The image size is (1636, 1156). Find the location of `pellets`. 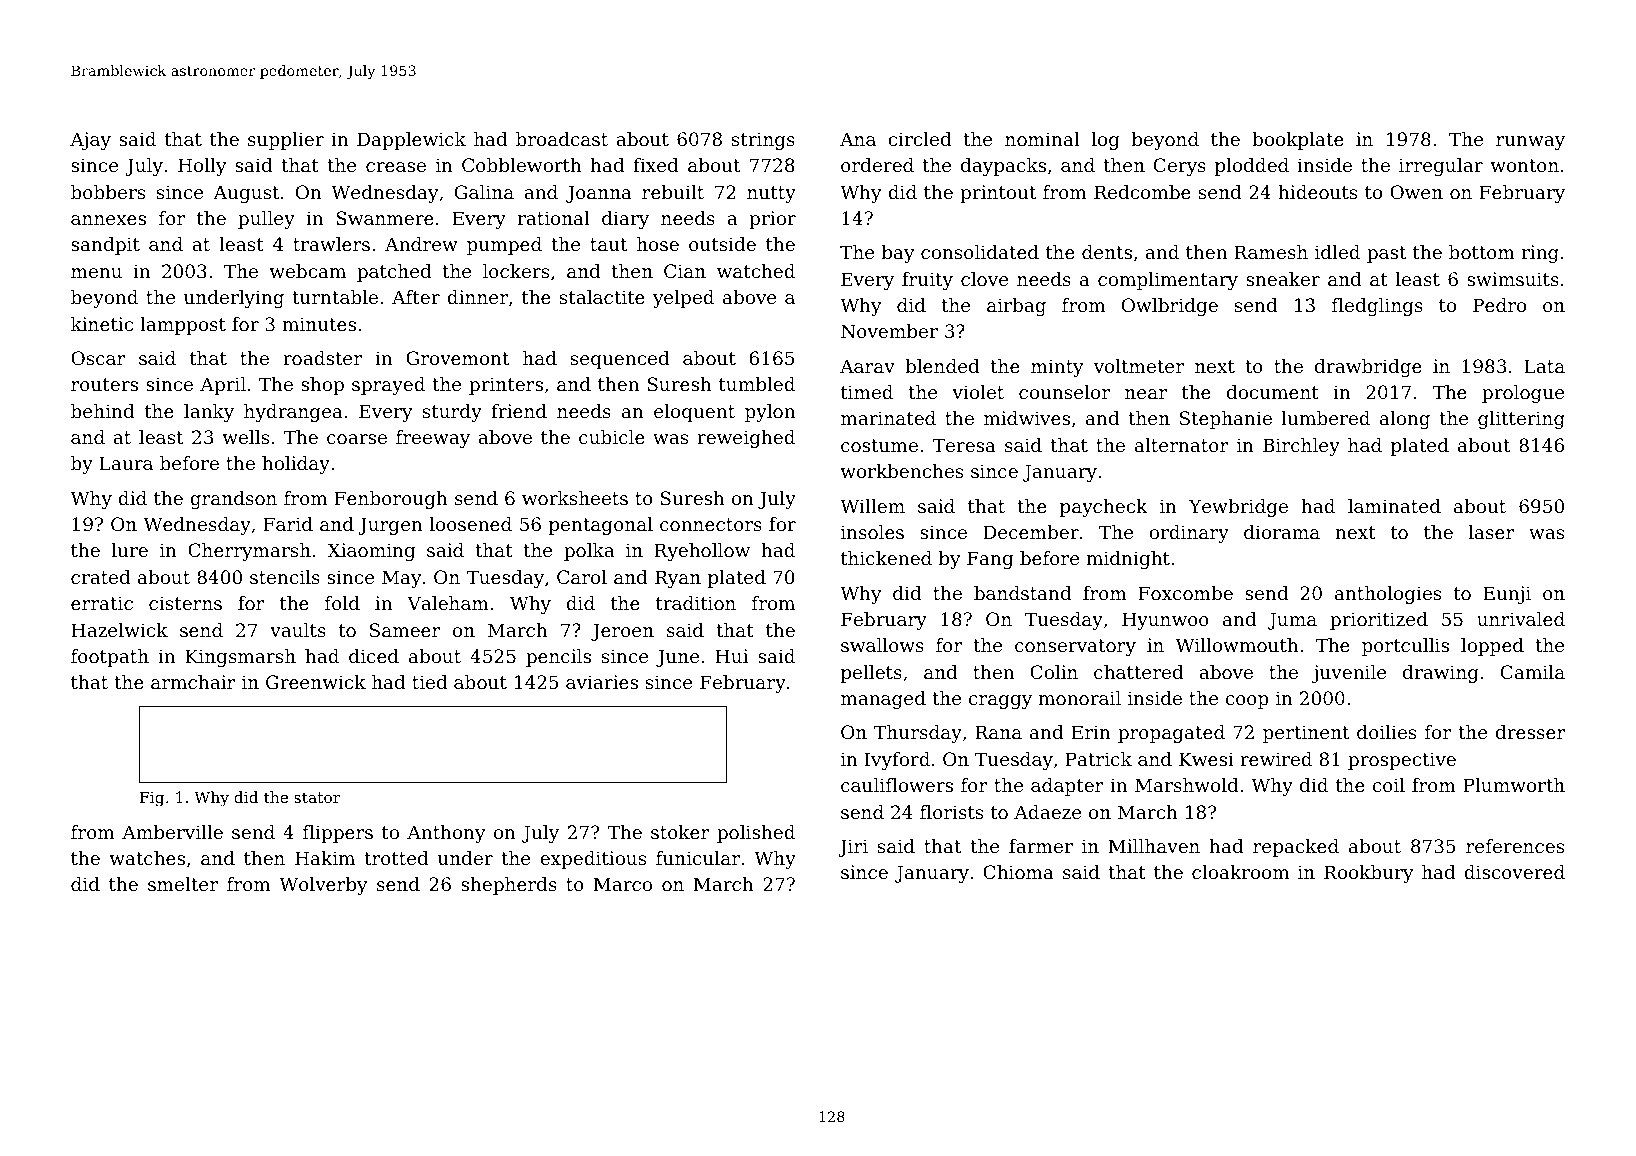

pellets is located at coordinates (871, 674).
